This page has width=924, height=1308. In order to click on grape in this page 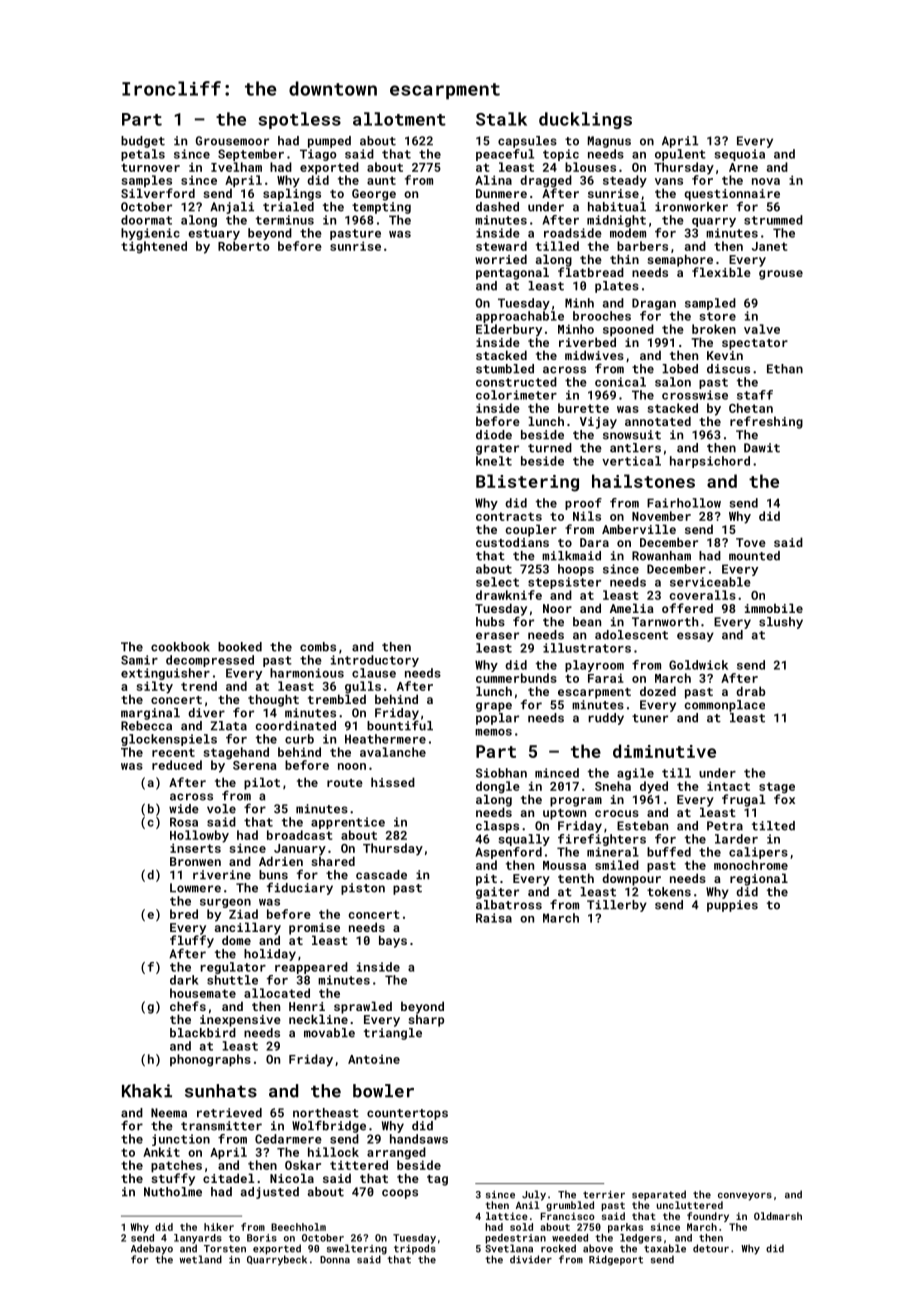, I will do `click(494, 707)`.
